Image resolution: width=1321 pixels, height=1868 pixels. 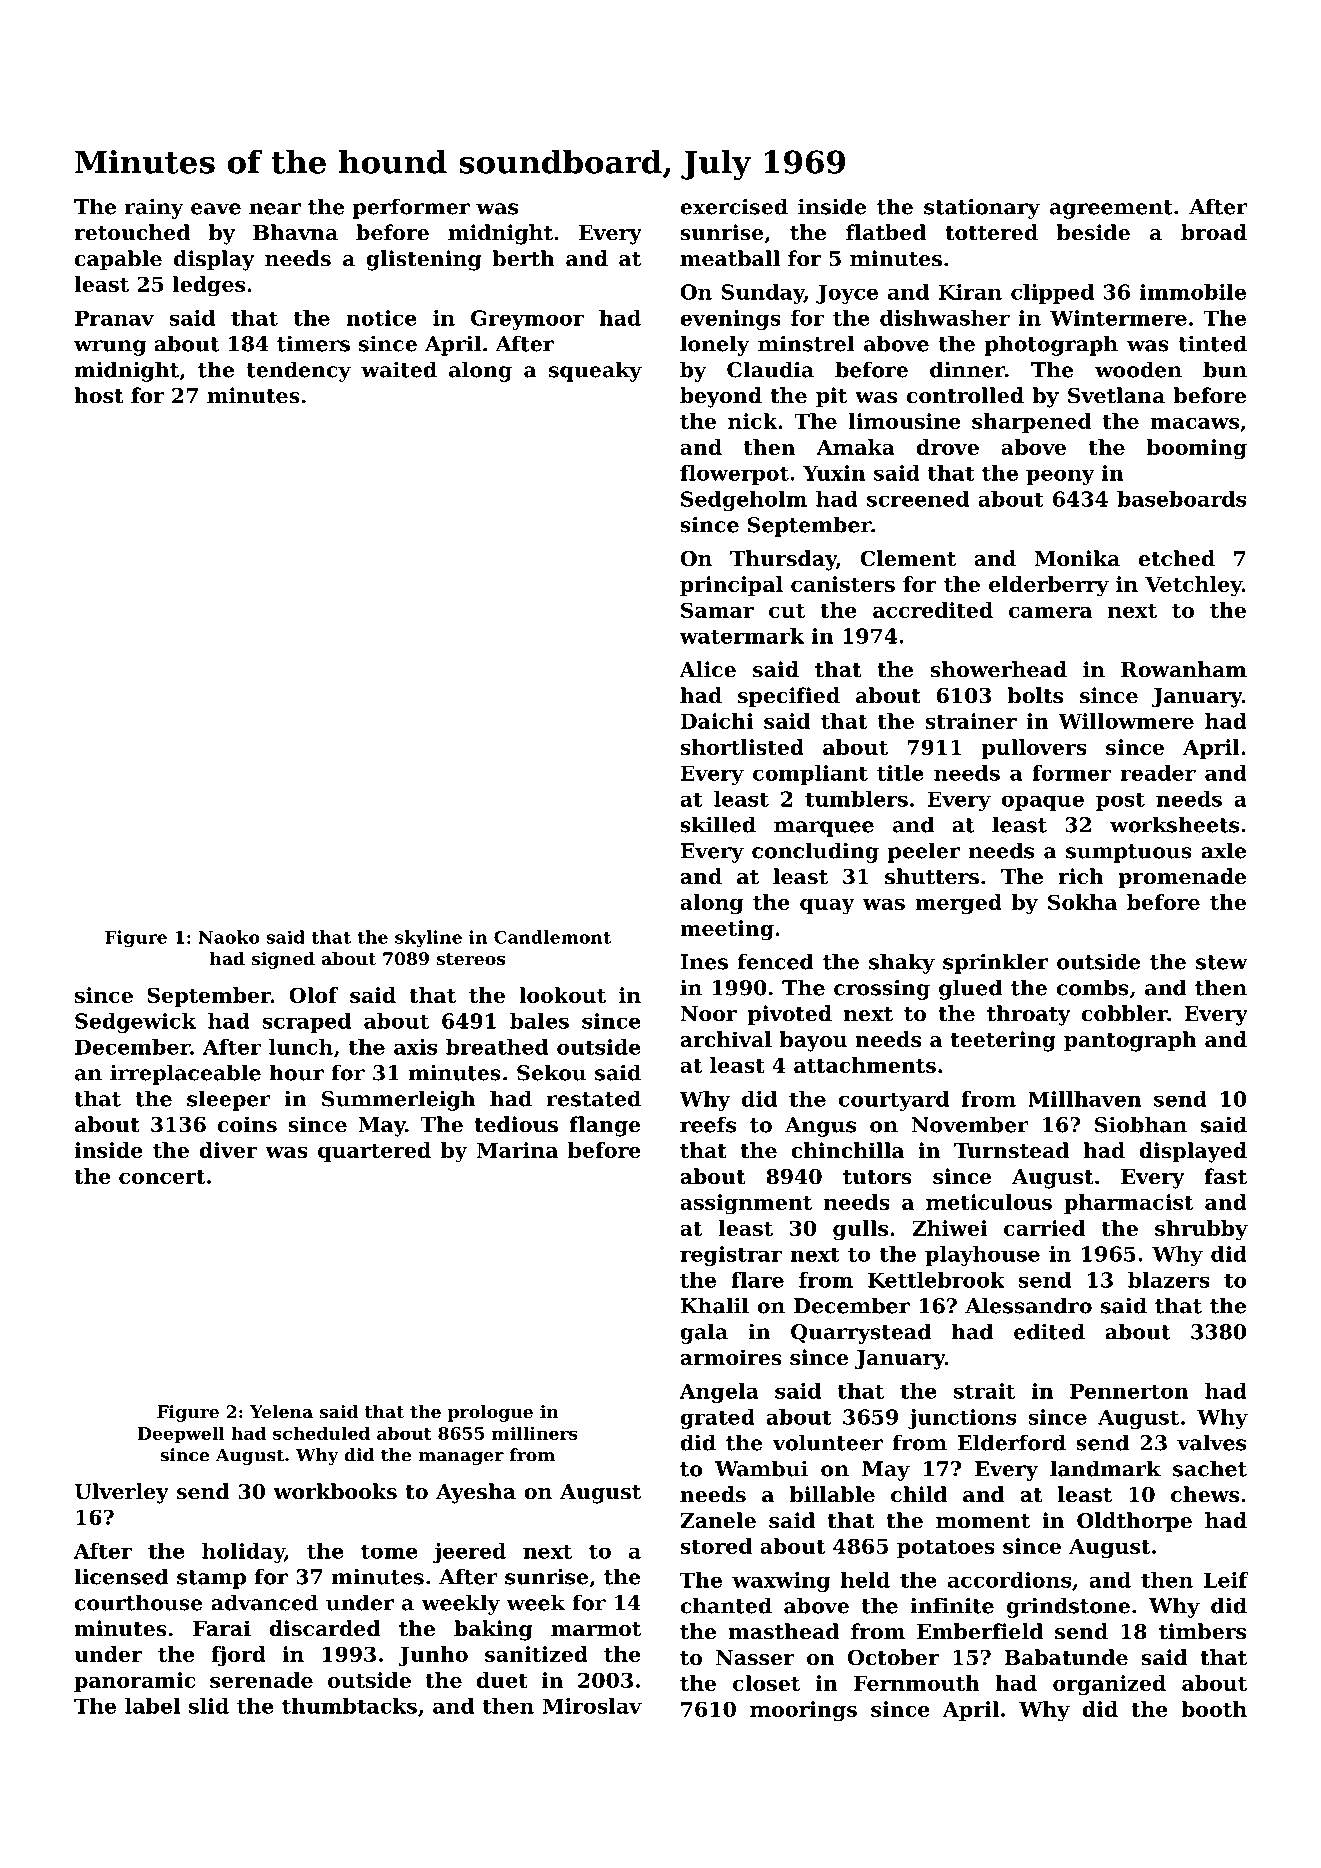 What do you see at coordinates (731, 586) in the screenshot?
I see `principal` at bounding box center [731, 586].
